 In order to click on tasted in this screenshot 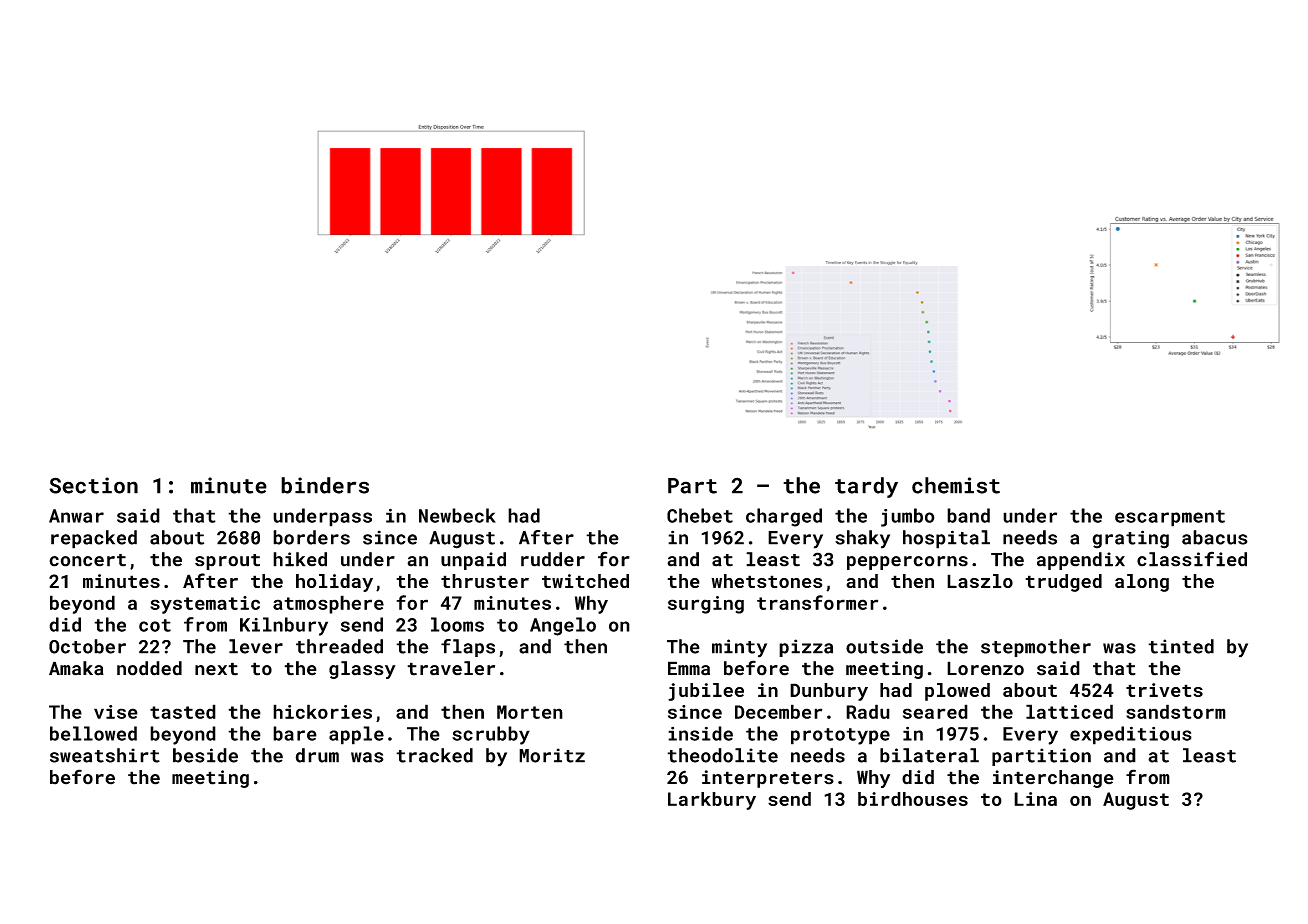, I will do `click(183, 711)`.
